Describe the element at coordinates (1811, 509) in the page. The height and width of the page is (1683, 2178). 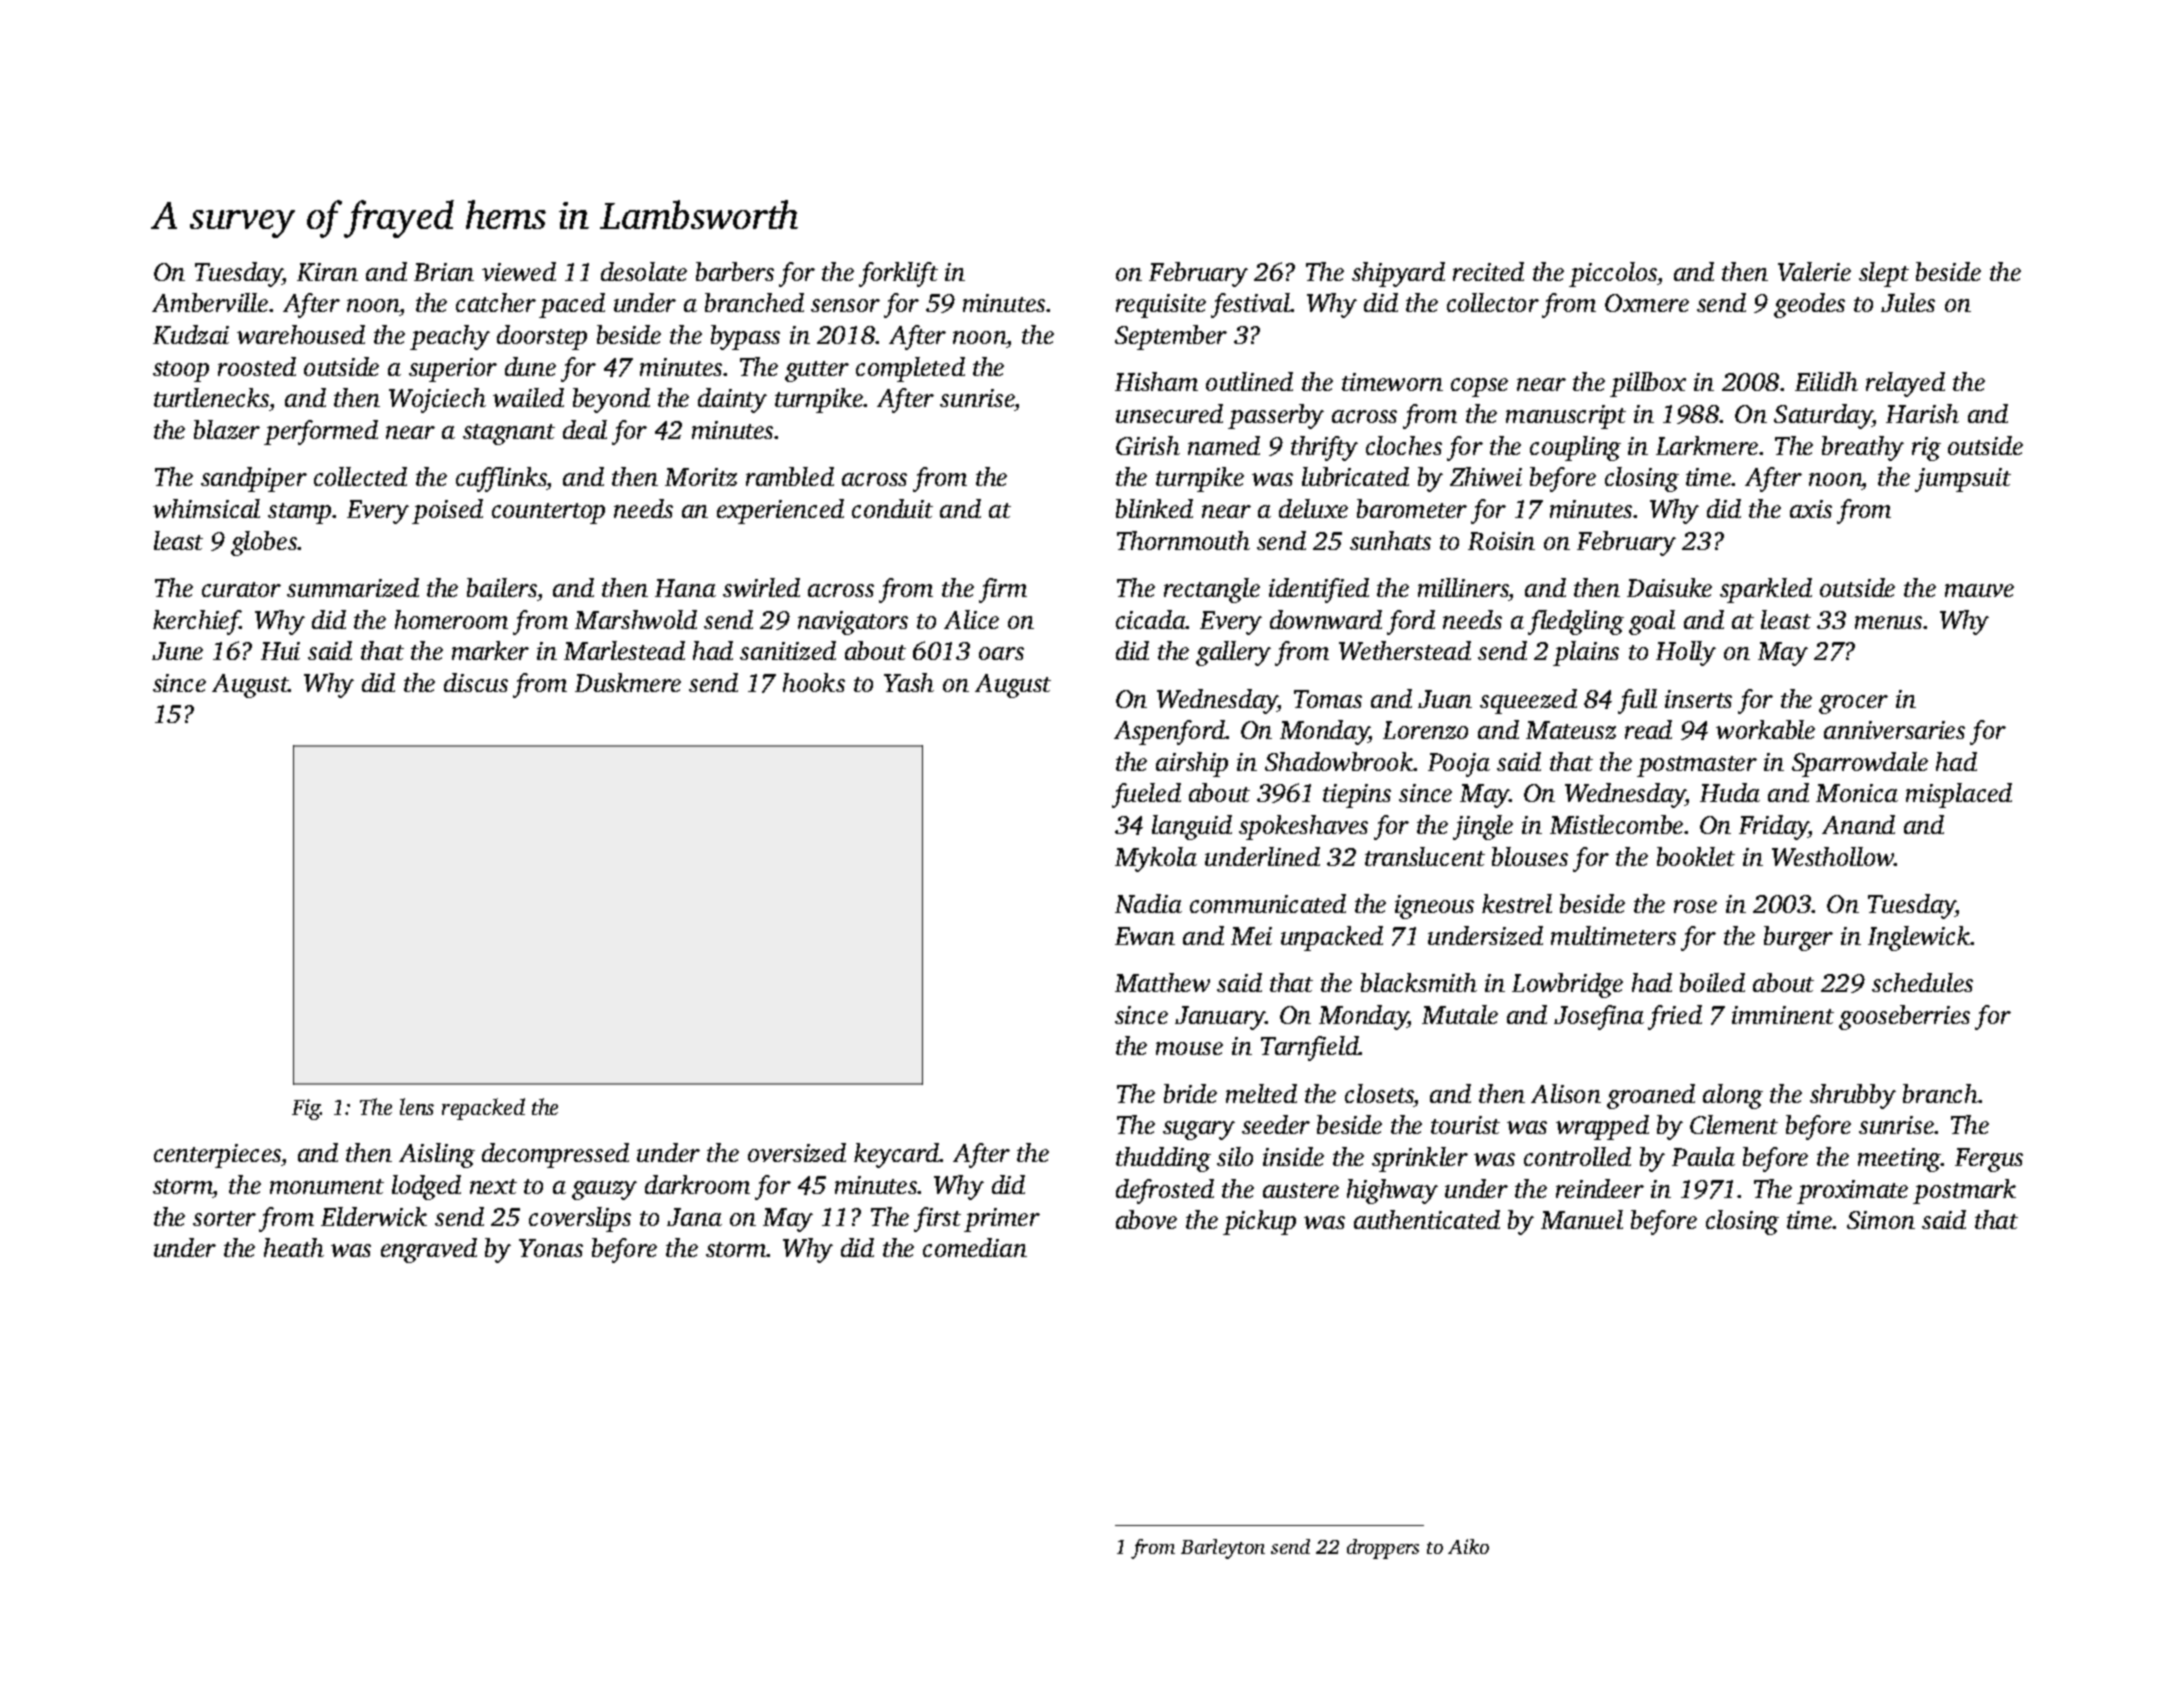
I see `axis` at that location.
